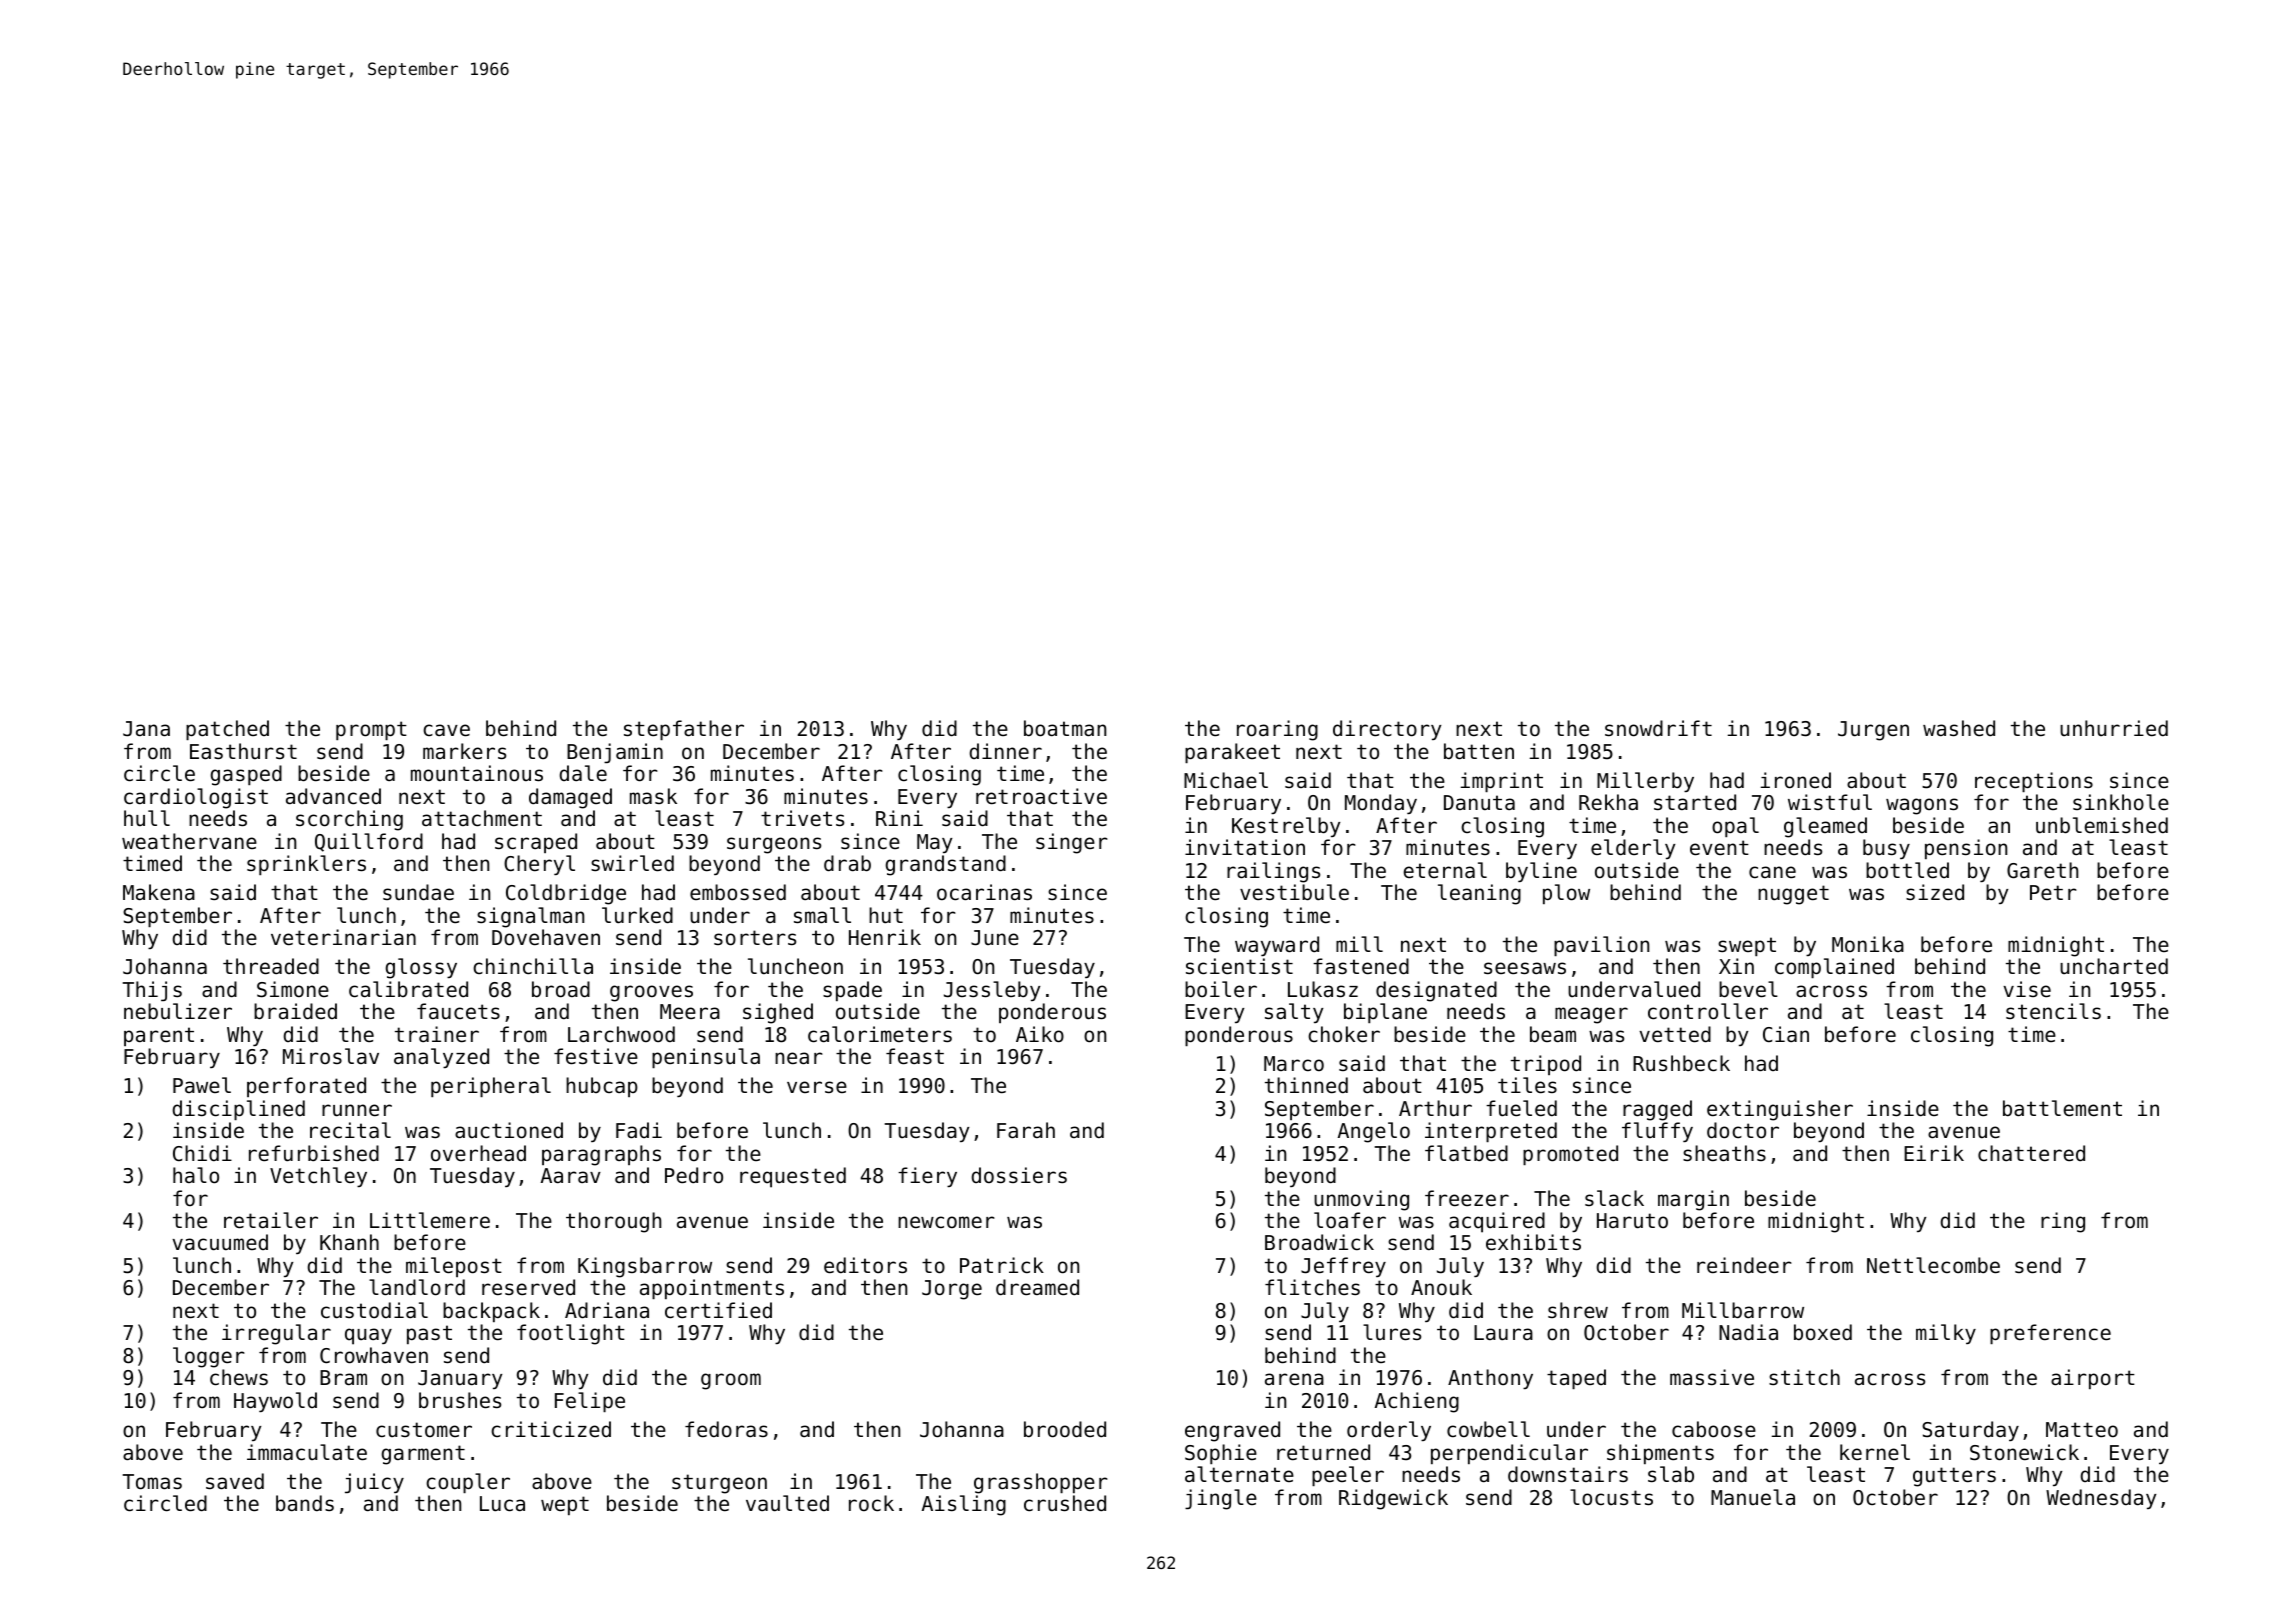 The height and width of the page is (1620, 2292). What do you see at coordinates (1387, 730) in the page?
I see `directory` at bounding box center [1387, 730].
